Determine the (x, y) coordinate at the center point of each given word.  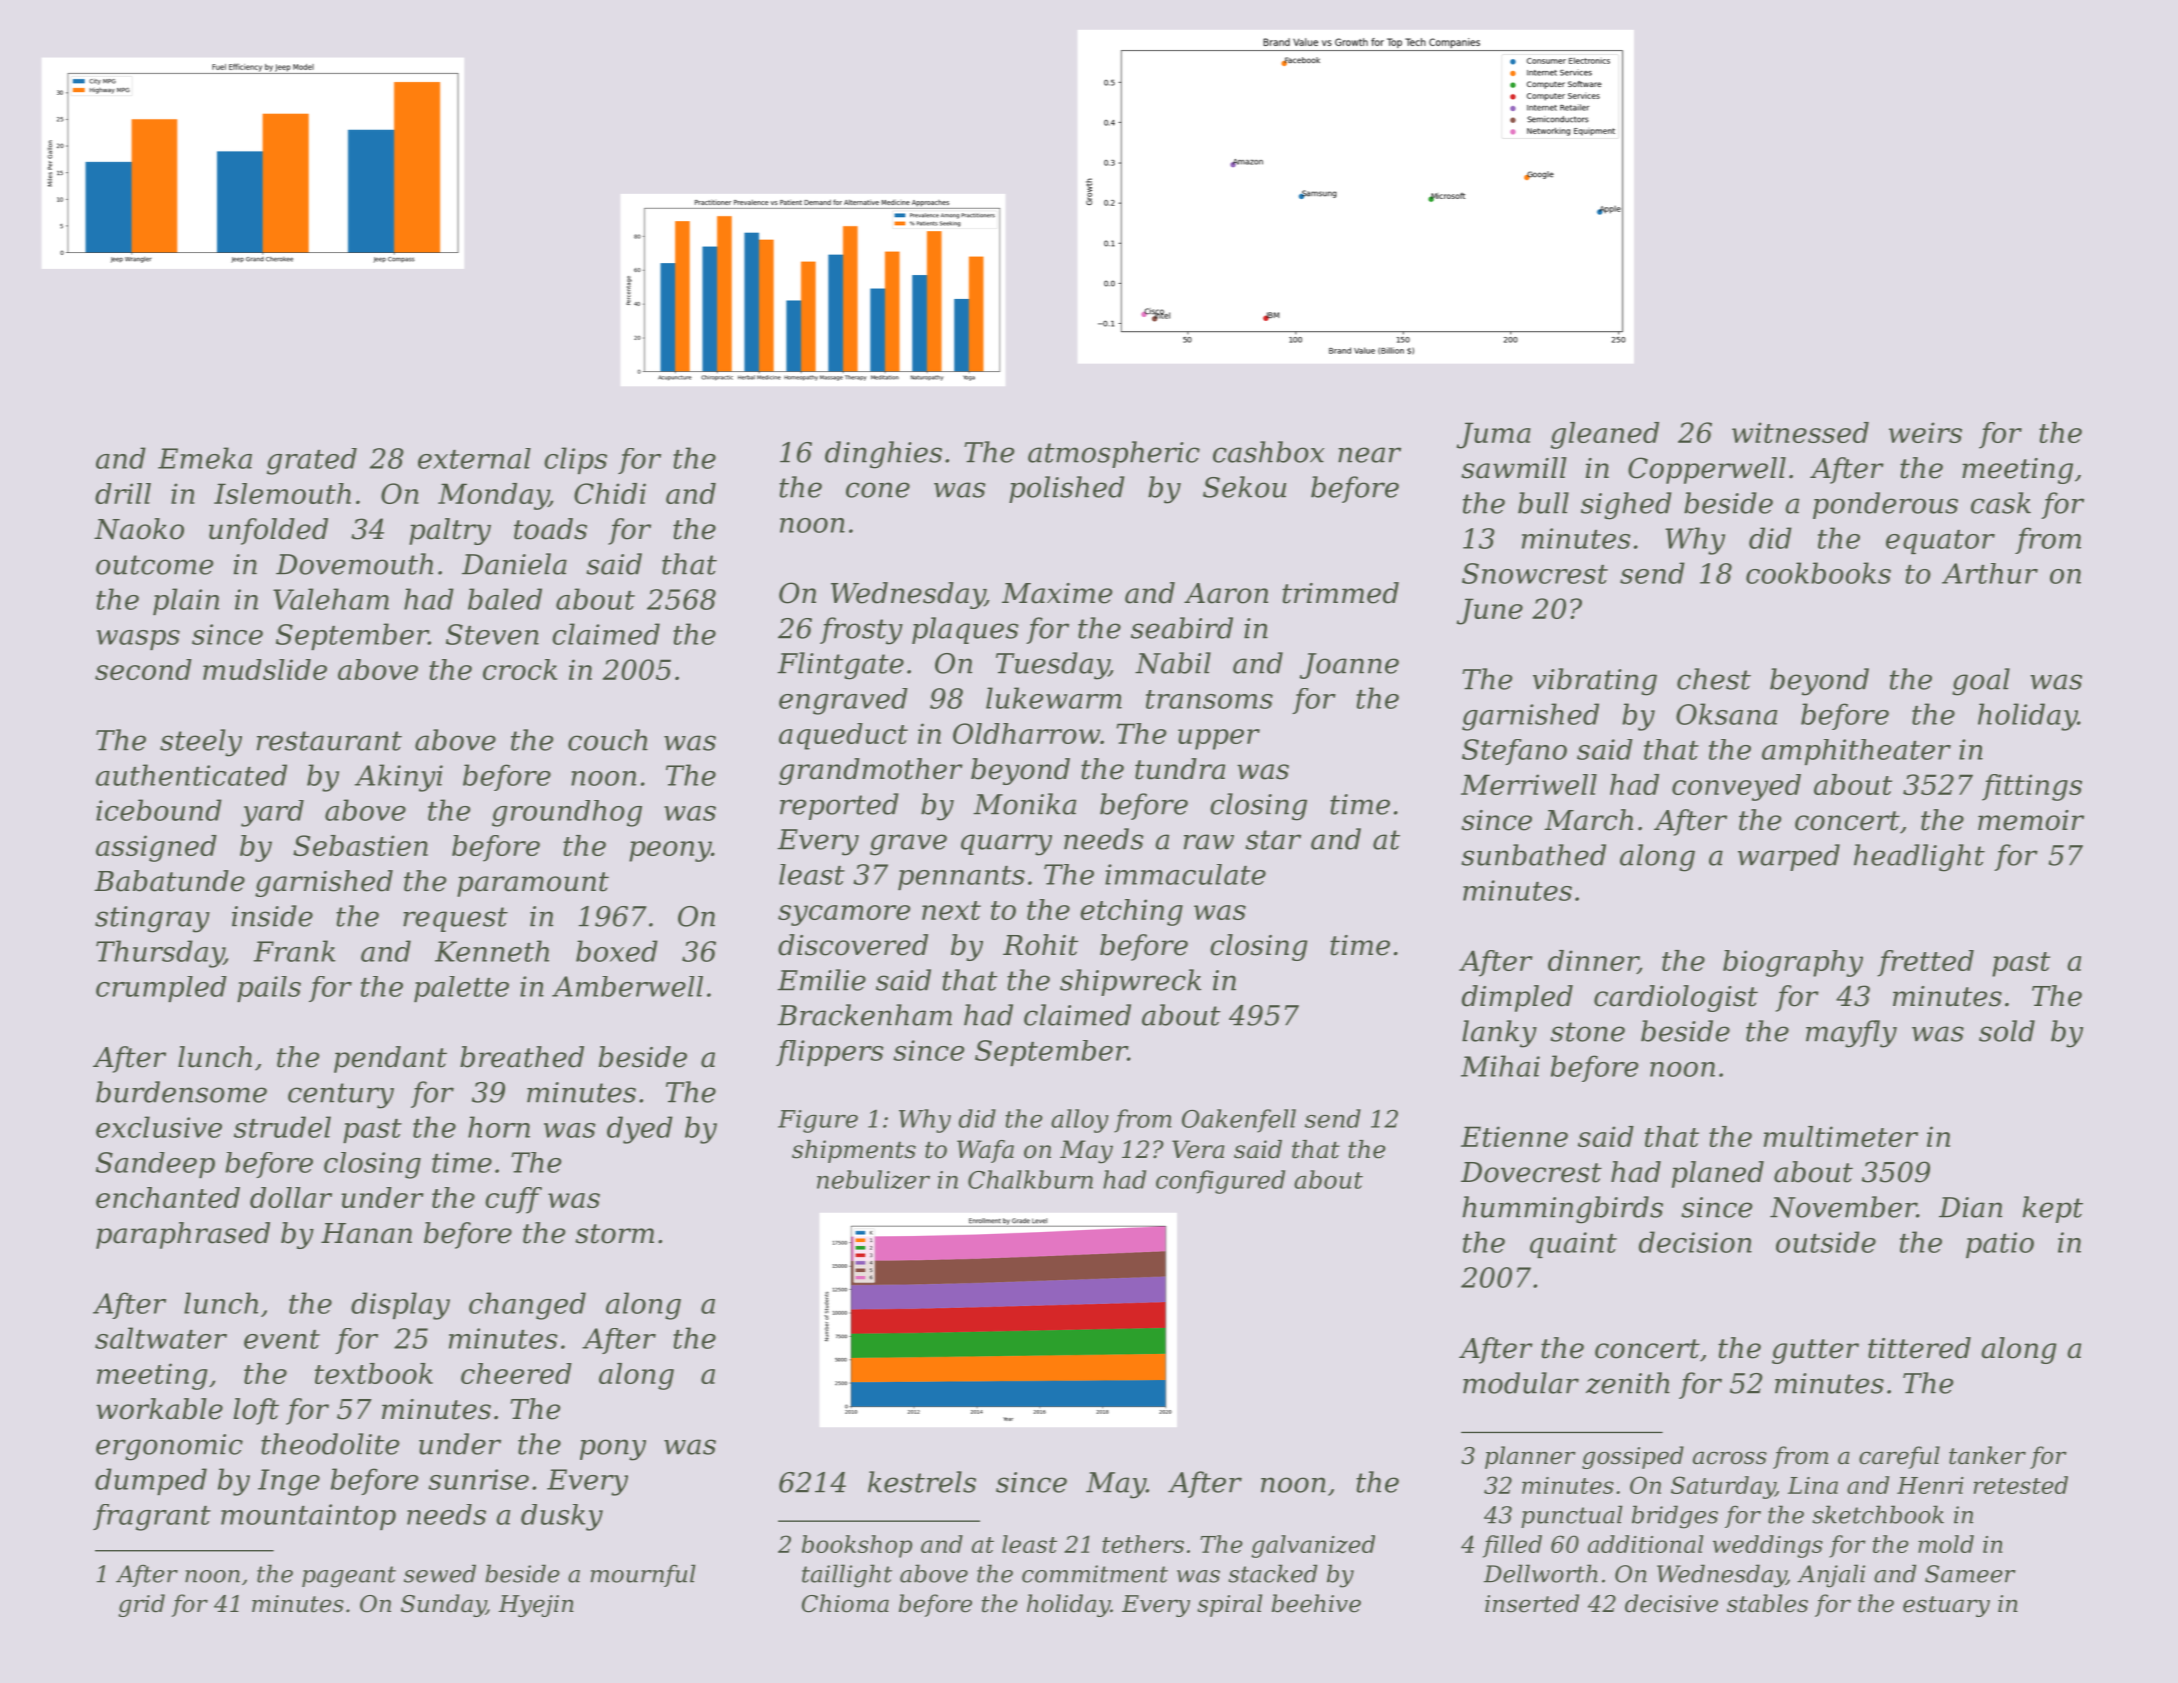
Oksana (1726, 714)
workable (159, 1409)
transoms (1209, 699)
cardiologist (1676, 998)
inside (272, 916)
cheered (516, 1373)
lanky (1499, 1034)
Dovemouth (354, 564)
